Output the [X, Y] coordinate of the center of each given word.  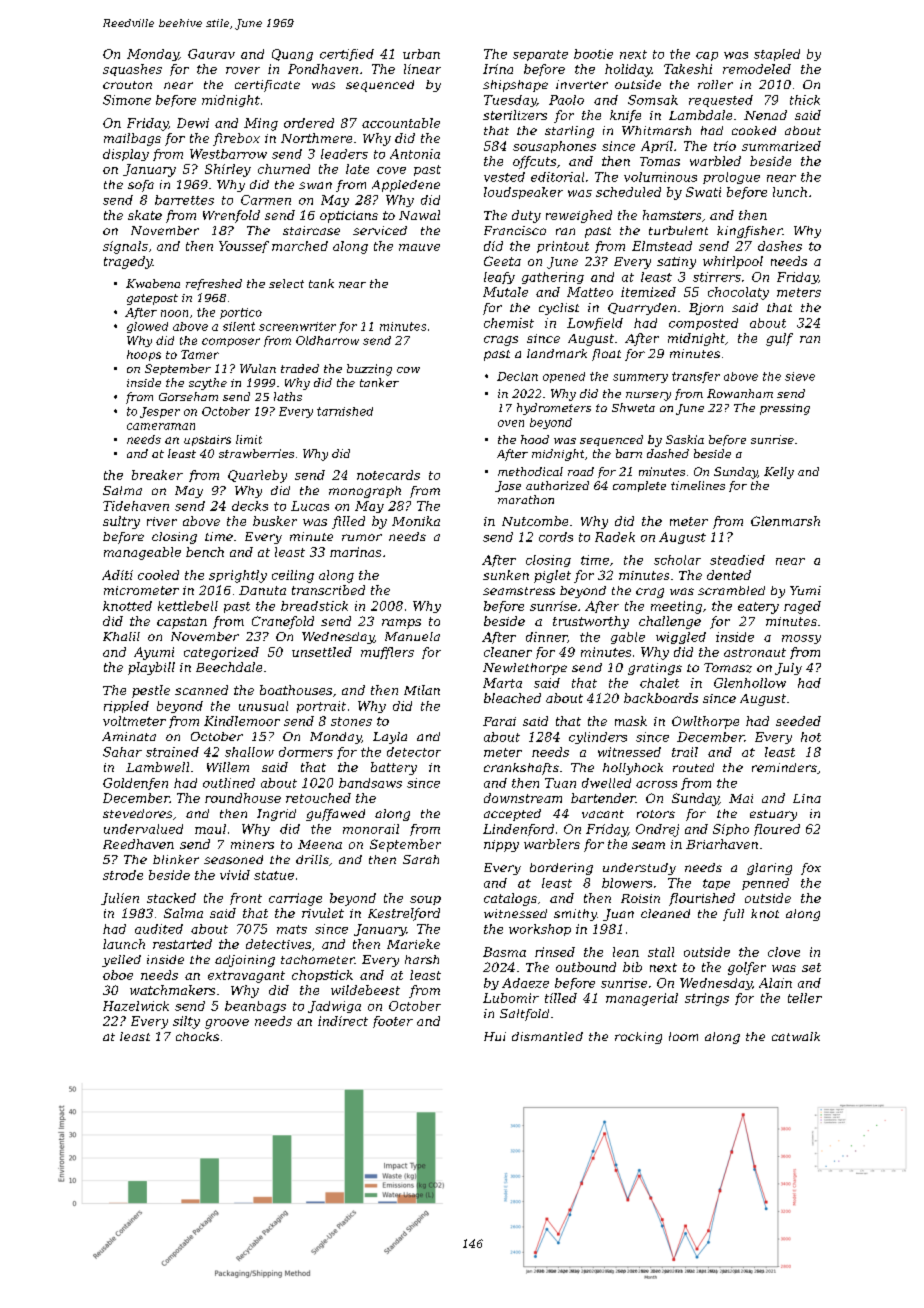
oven [511, 423]
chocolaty [738, 293]
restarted [182, 944]
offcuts [534, 162]
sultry [121, 522]
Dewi [193, 123]
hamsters [672, 215]
